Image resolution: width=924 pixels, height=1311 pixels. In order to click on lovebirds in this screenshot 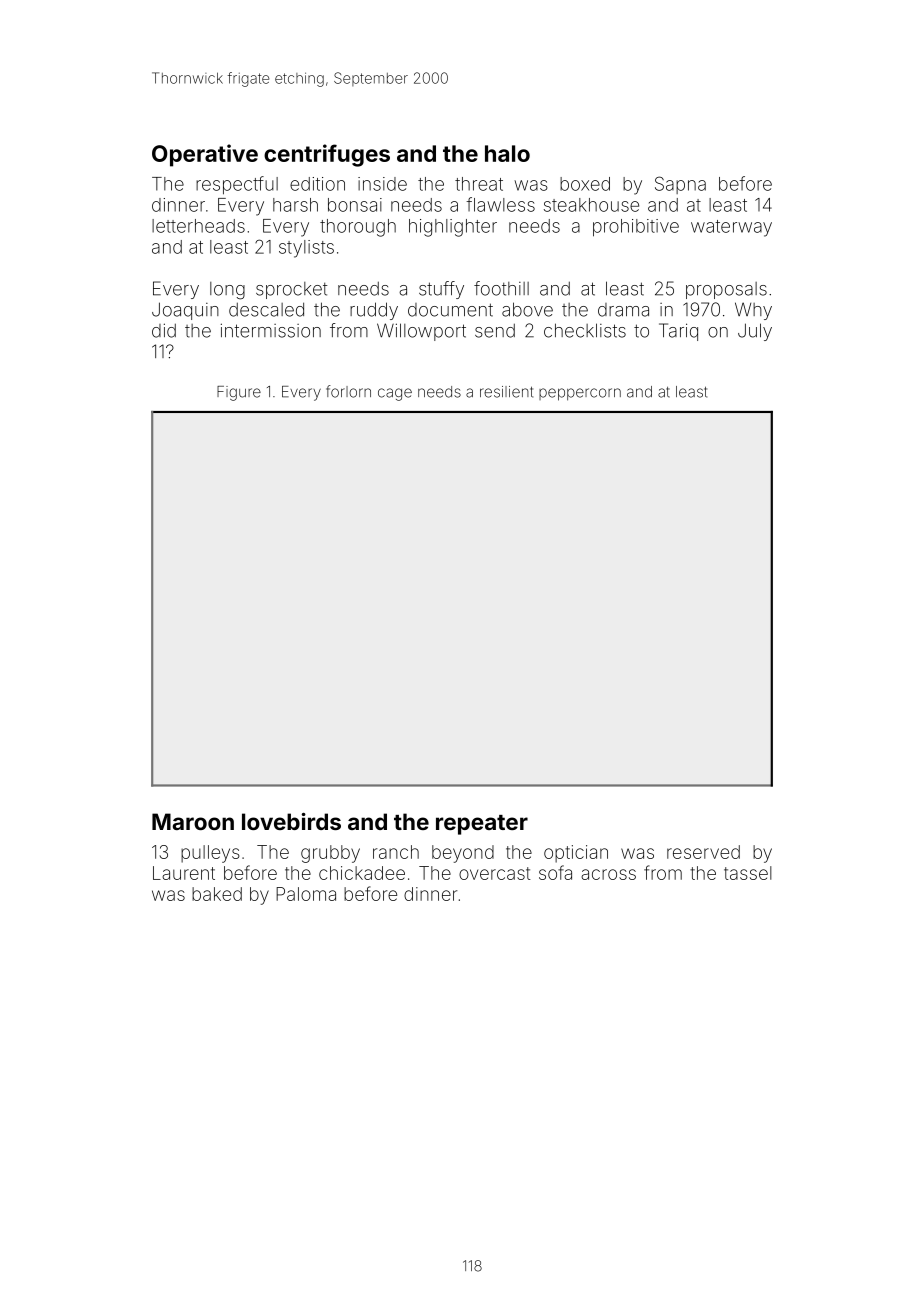, I will do `click(291, 821)`.
